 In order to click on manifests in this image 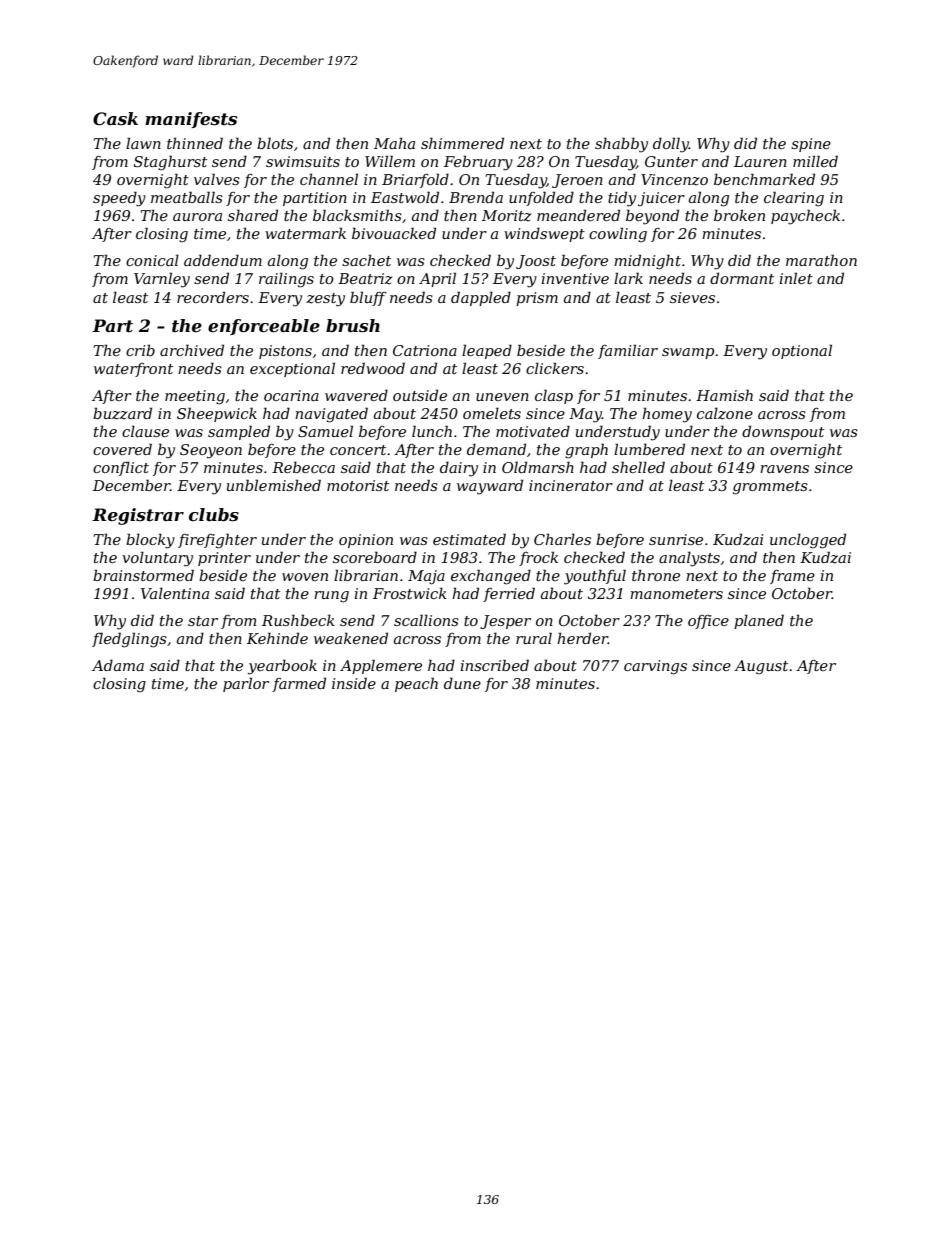, I will do `click(191, 120)`.
